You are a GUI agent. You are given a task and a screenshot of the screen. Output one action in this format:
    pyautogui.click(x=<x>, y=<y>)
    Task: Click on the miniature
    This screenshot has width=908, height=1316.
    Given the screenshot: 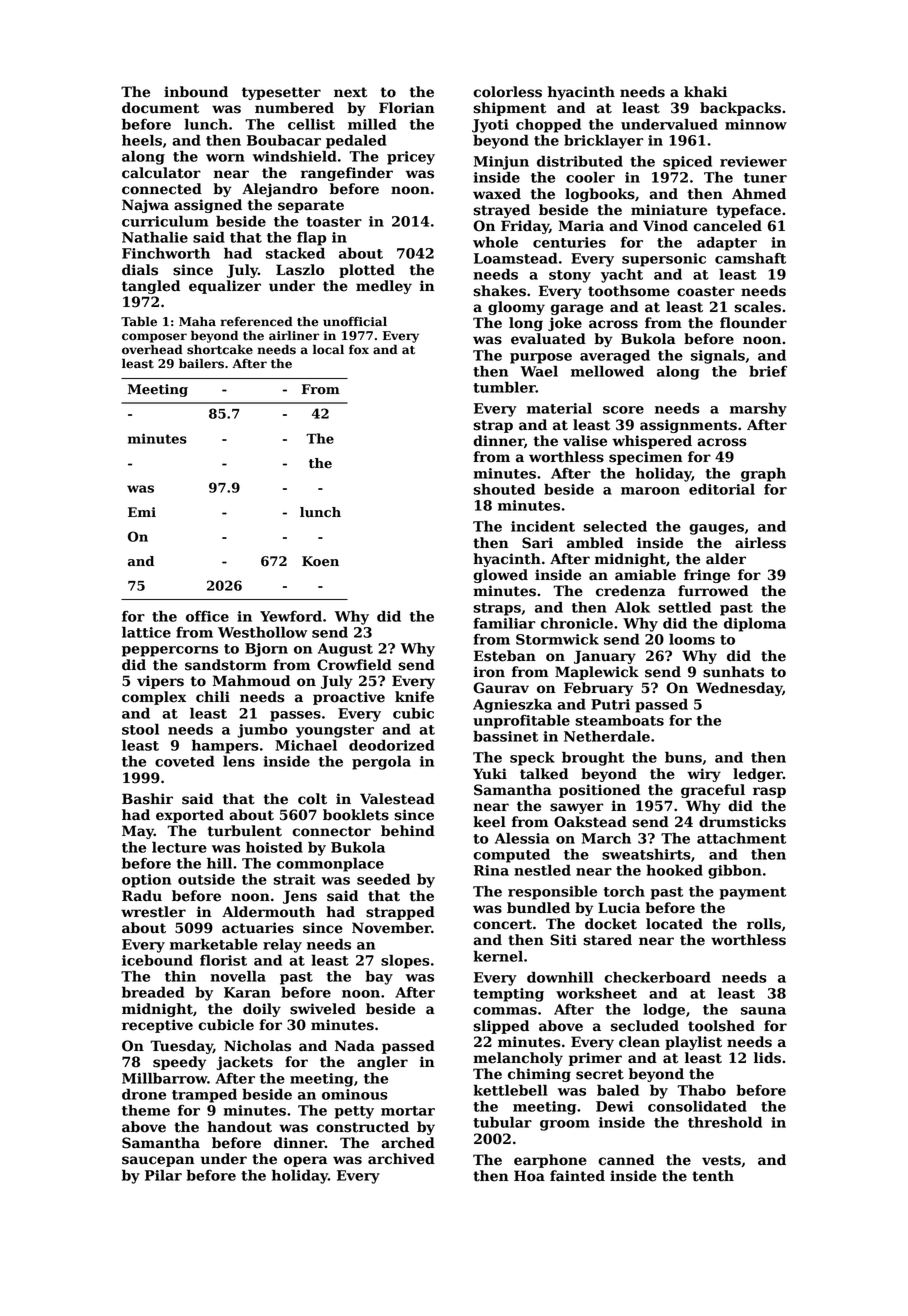 What is the action you would take?
    pyautogui.click(x=669, y=210)
